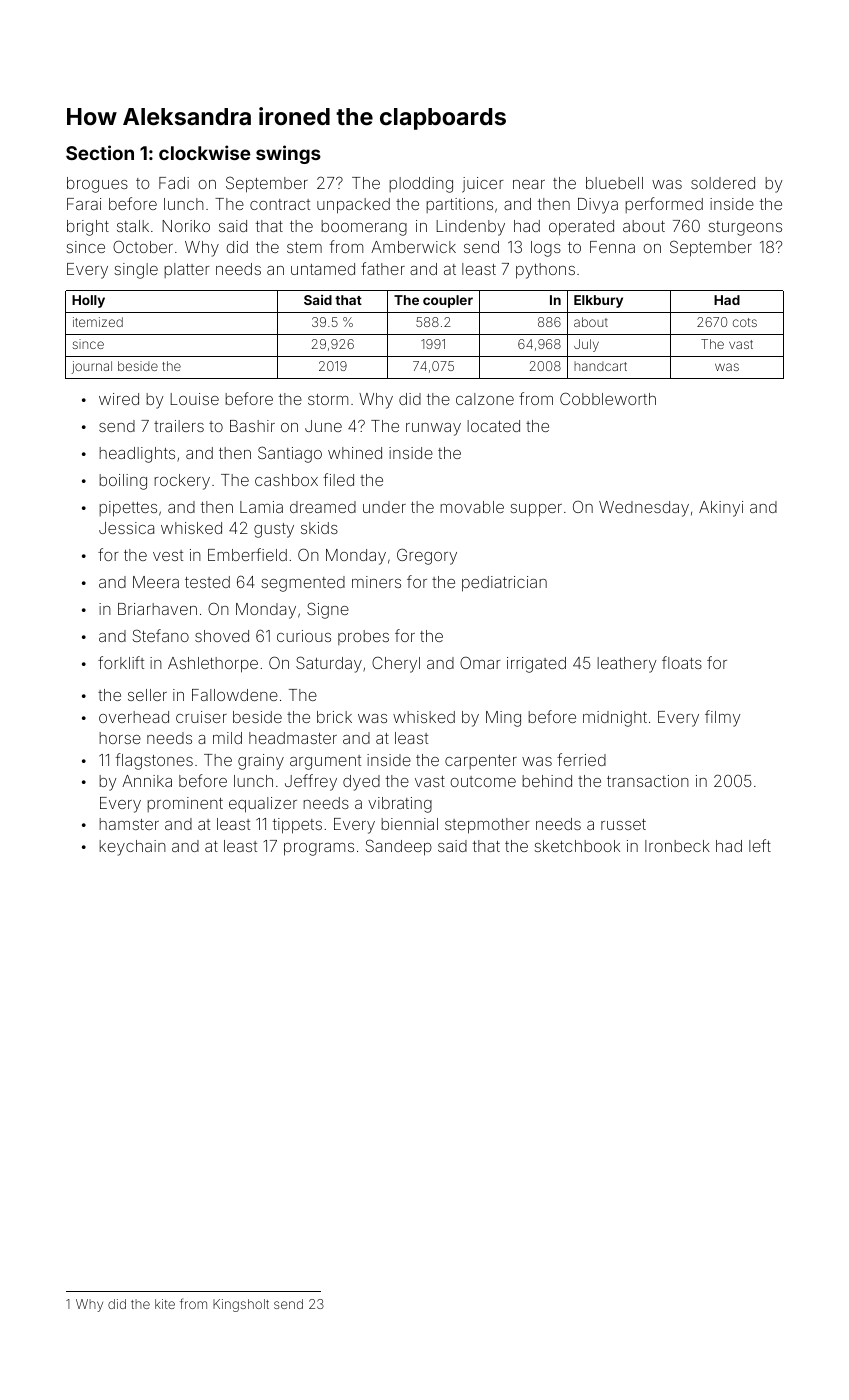 This page has width=849, height=1400. What do you see at coordinates (427, 556) in the page?
I see `Gregory` at bounding box center [427, 556].
